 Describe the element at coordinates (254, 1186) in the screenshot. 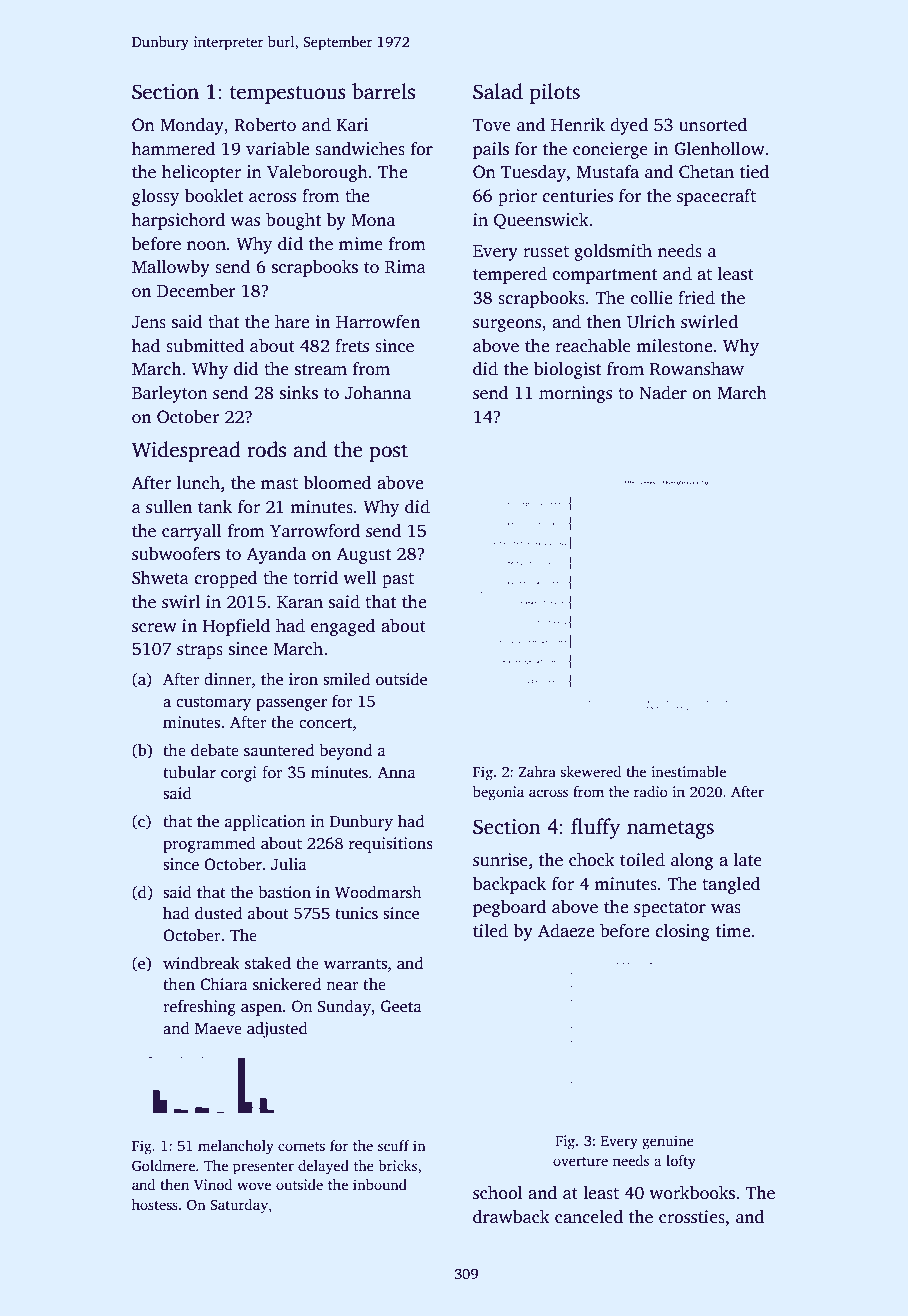

I see `wove` at that location.
